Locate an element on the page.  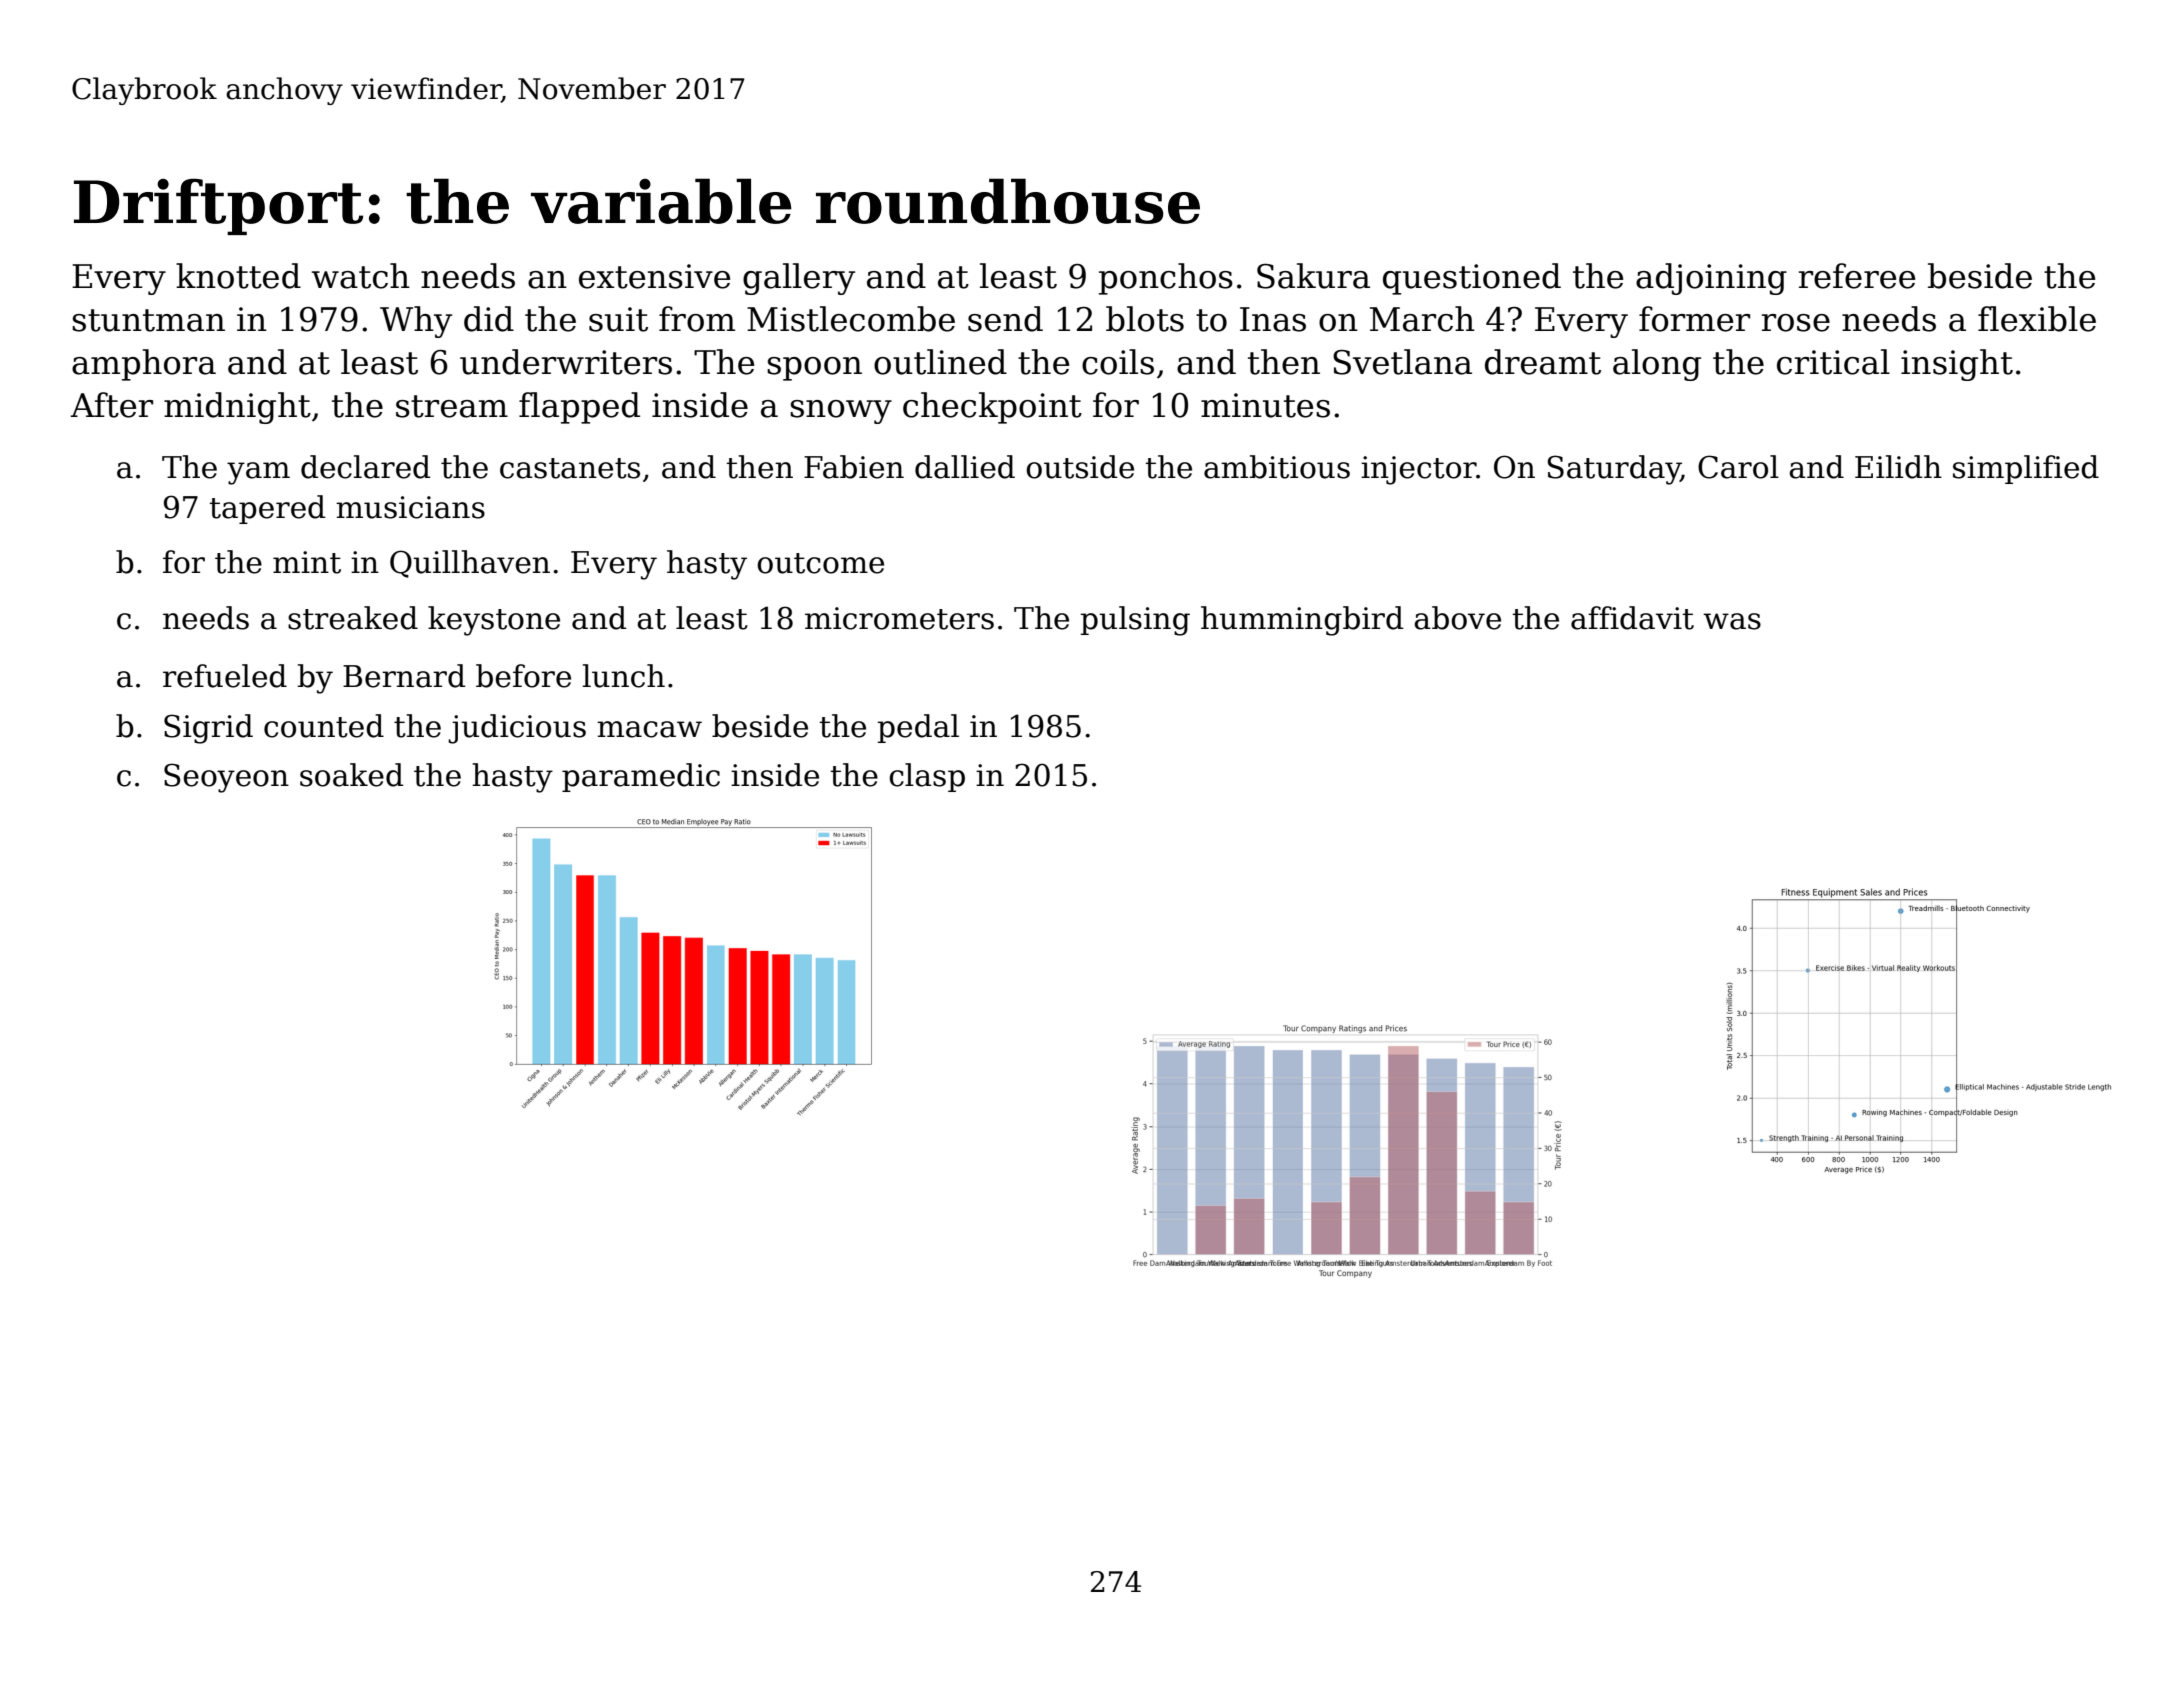
paramedic is located at coordinates (641, 777).
